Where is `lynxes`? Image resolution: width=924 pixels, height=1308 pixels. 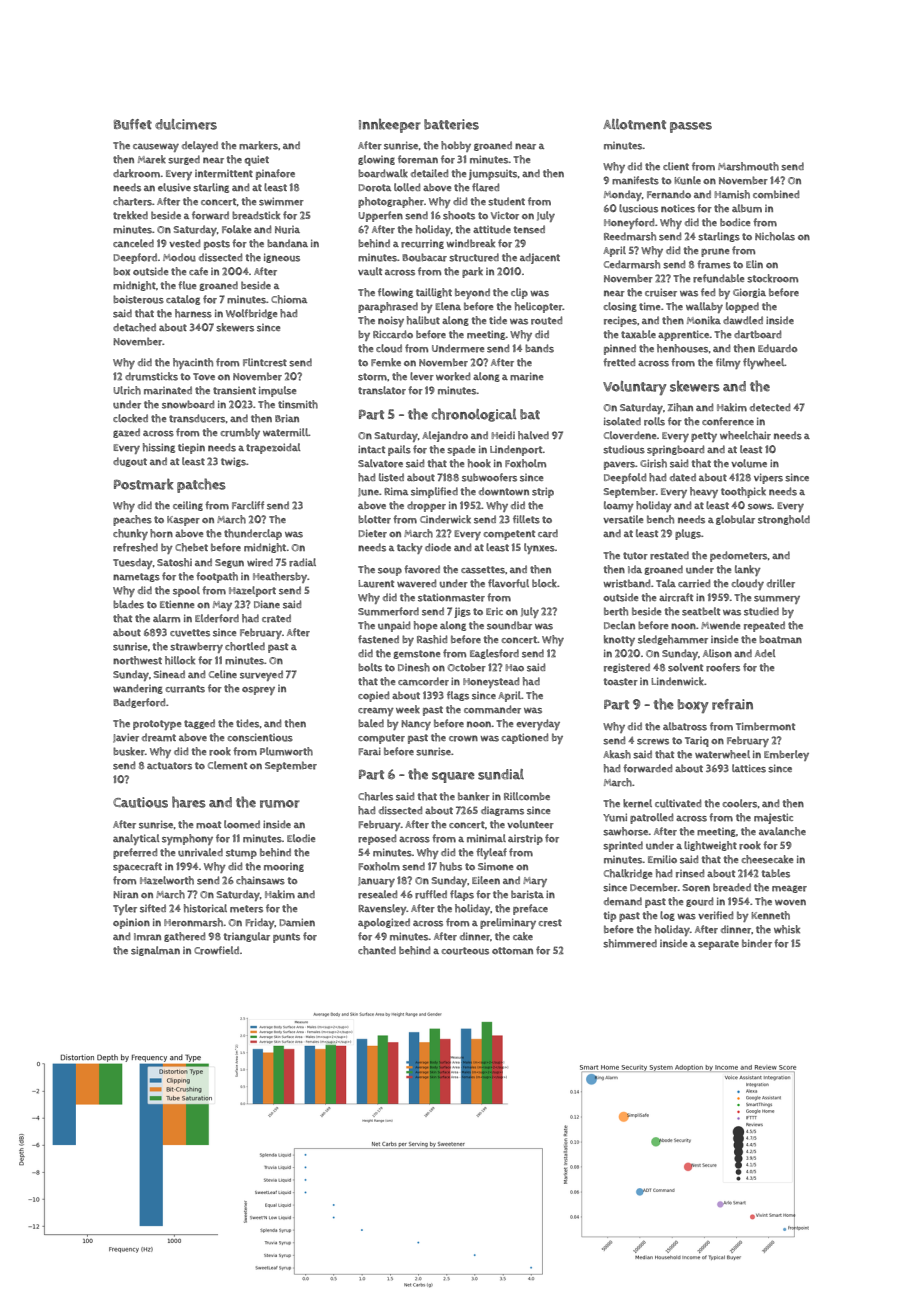 lynxes is located at coordinates (539, 548).
